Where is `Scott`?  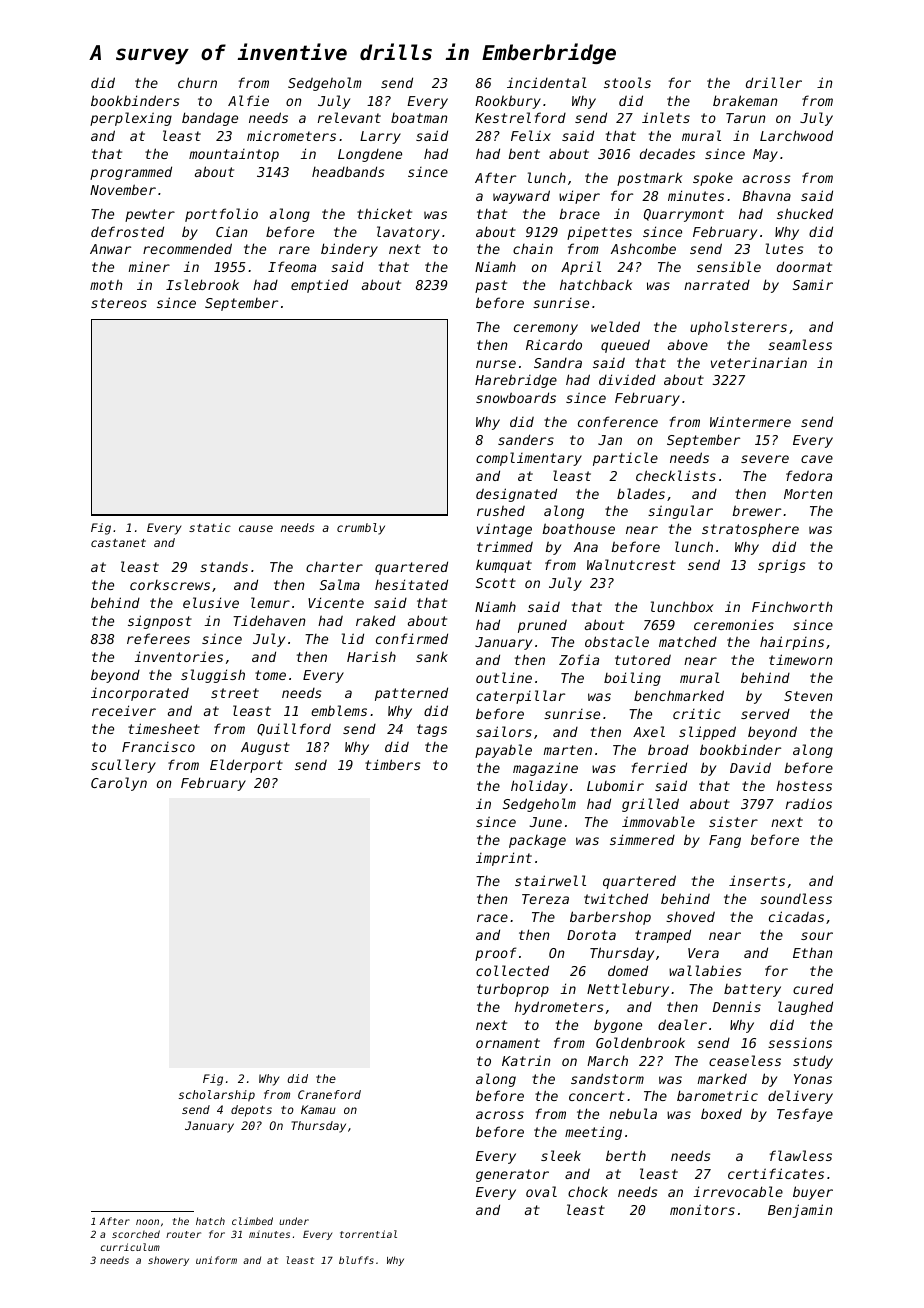 Scott is located at coordinates (496, 583).
